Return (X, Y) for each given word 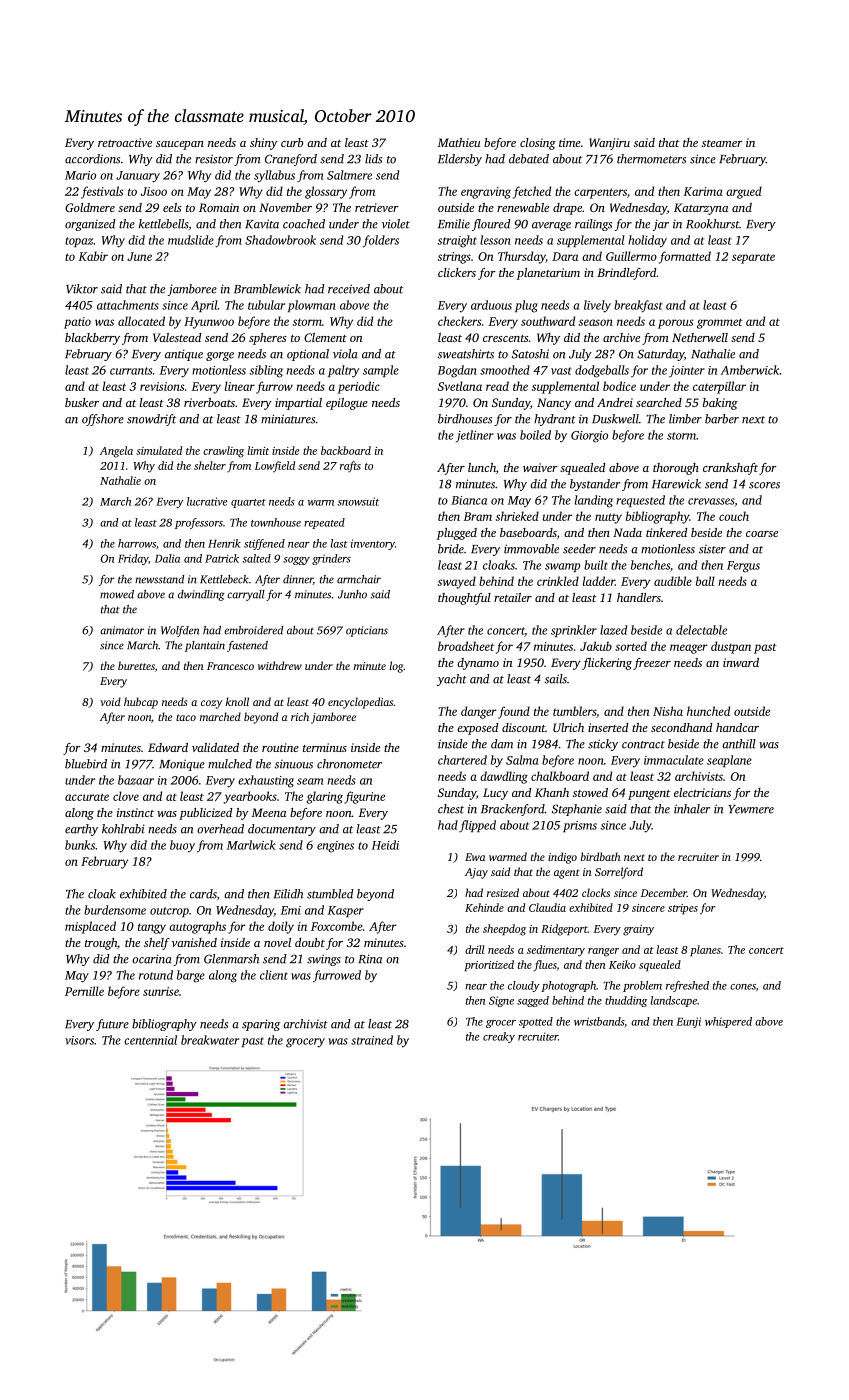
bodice (619, 386)
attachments (128, 305)
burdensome (115, 910)
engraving (486, 193)
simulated (159, 450)
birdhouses (465, 419)
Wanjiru (609, 144)
